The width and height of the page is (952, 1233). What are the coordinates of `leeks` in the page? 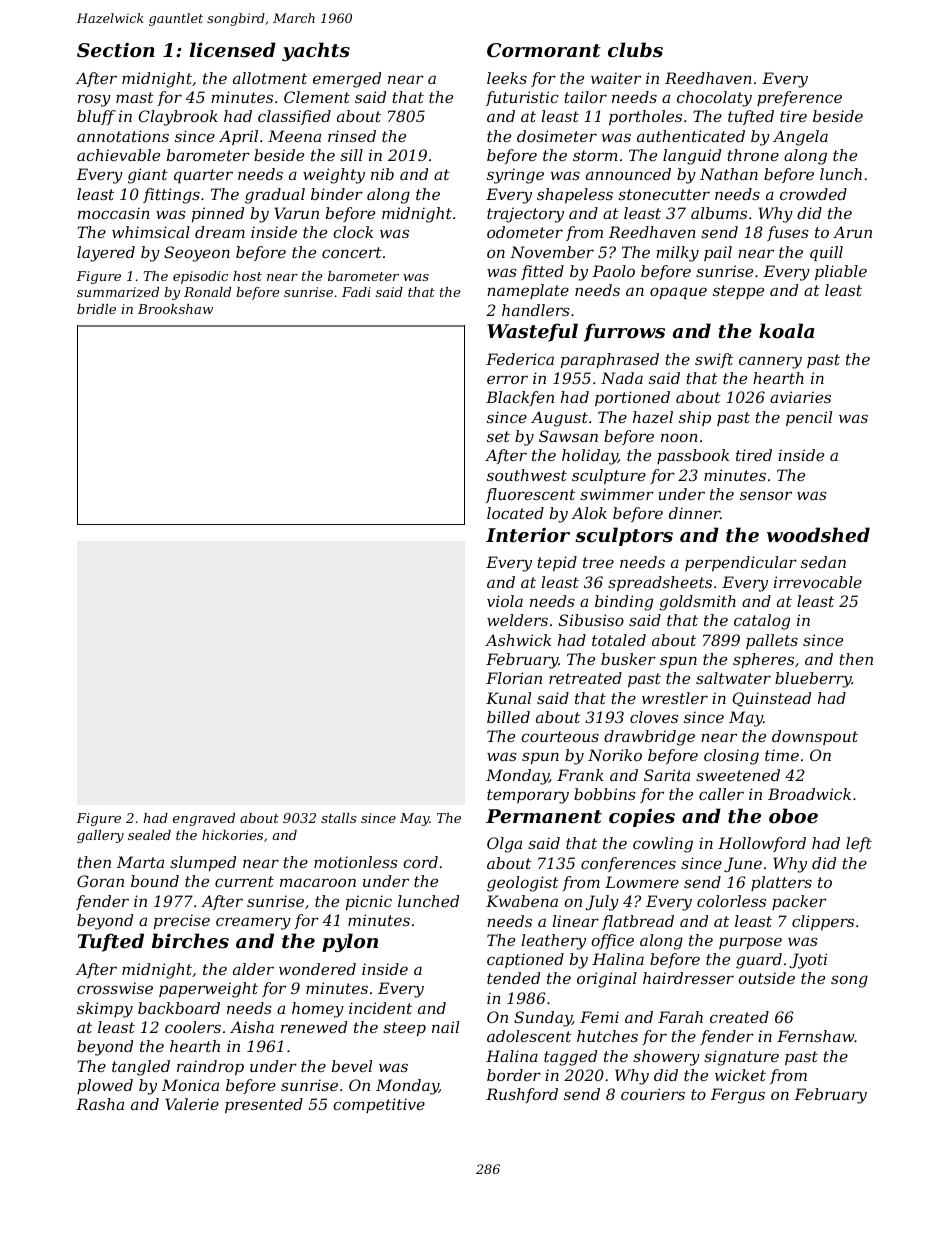 It's located at (507, 78).
